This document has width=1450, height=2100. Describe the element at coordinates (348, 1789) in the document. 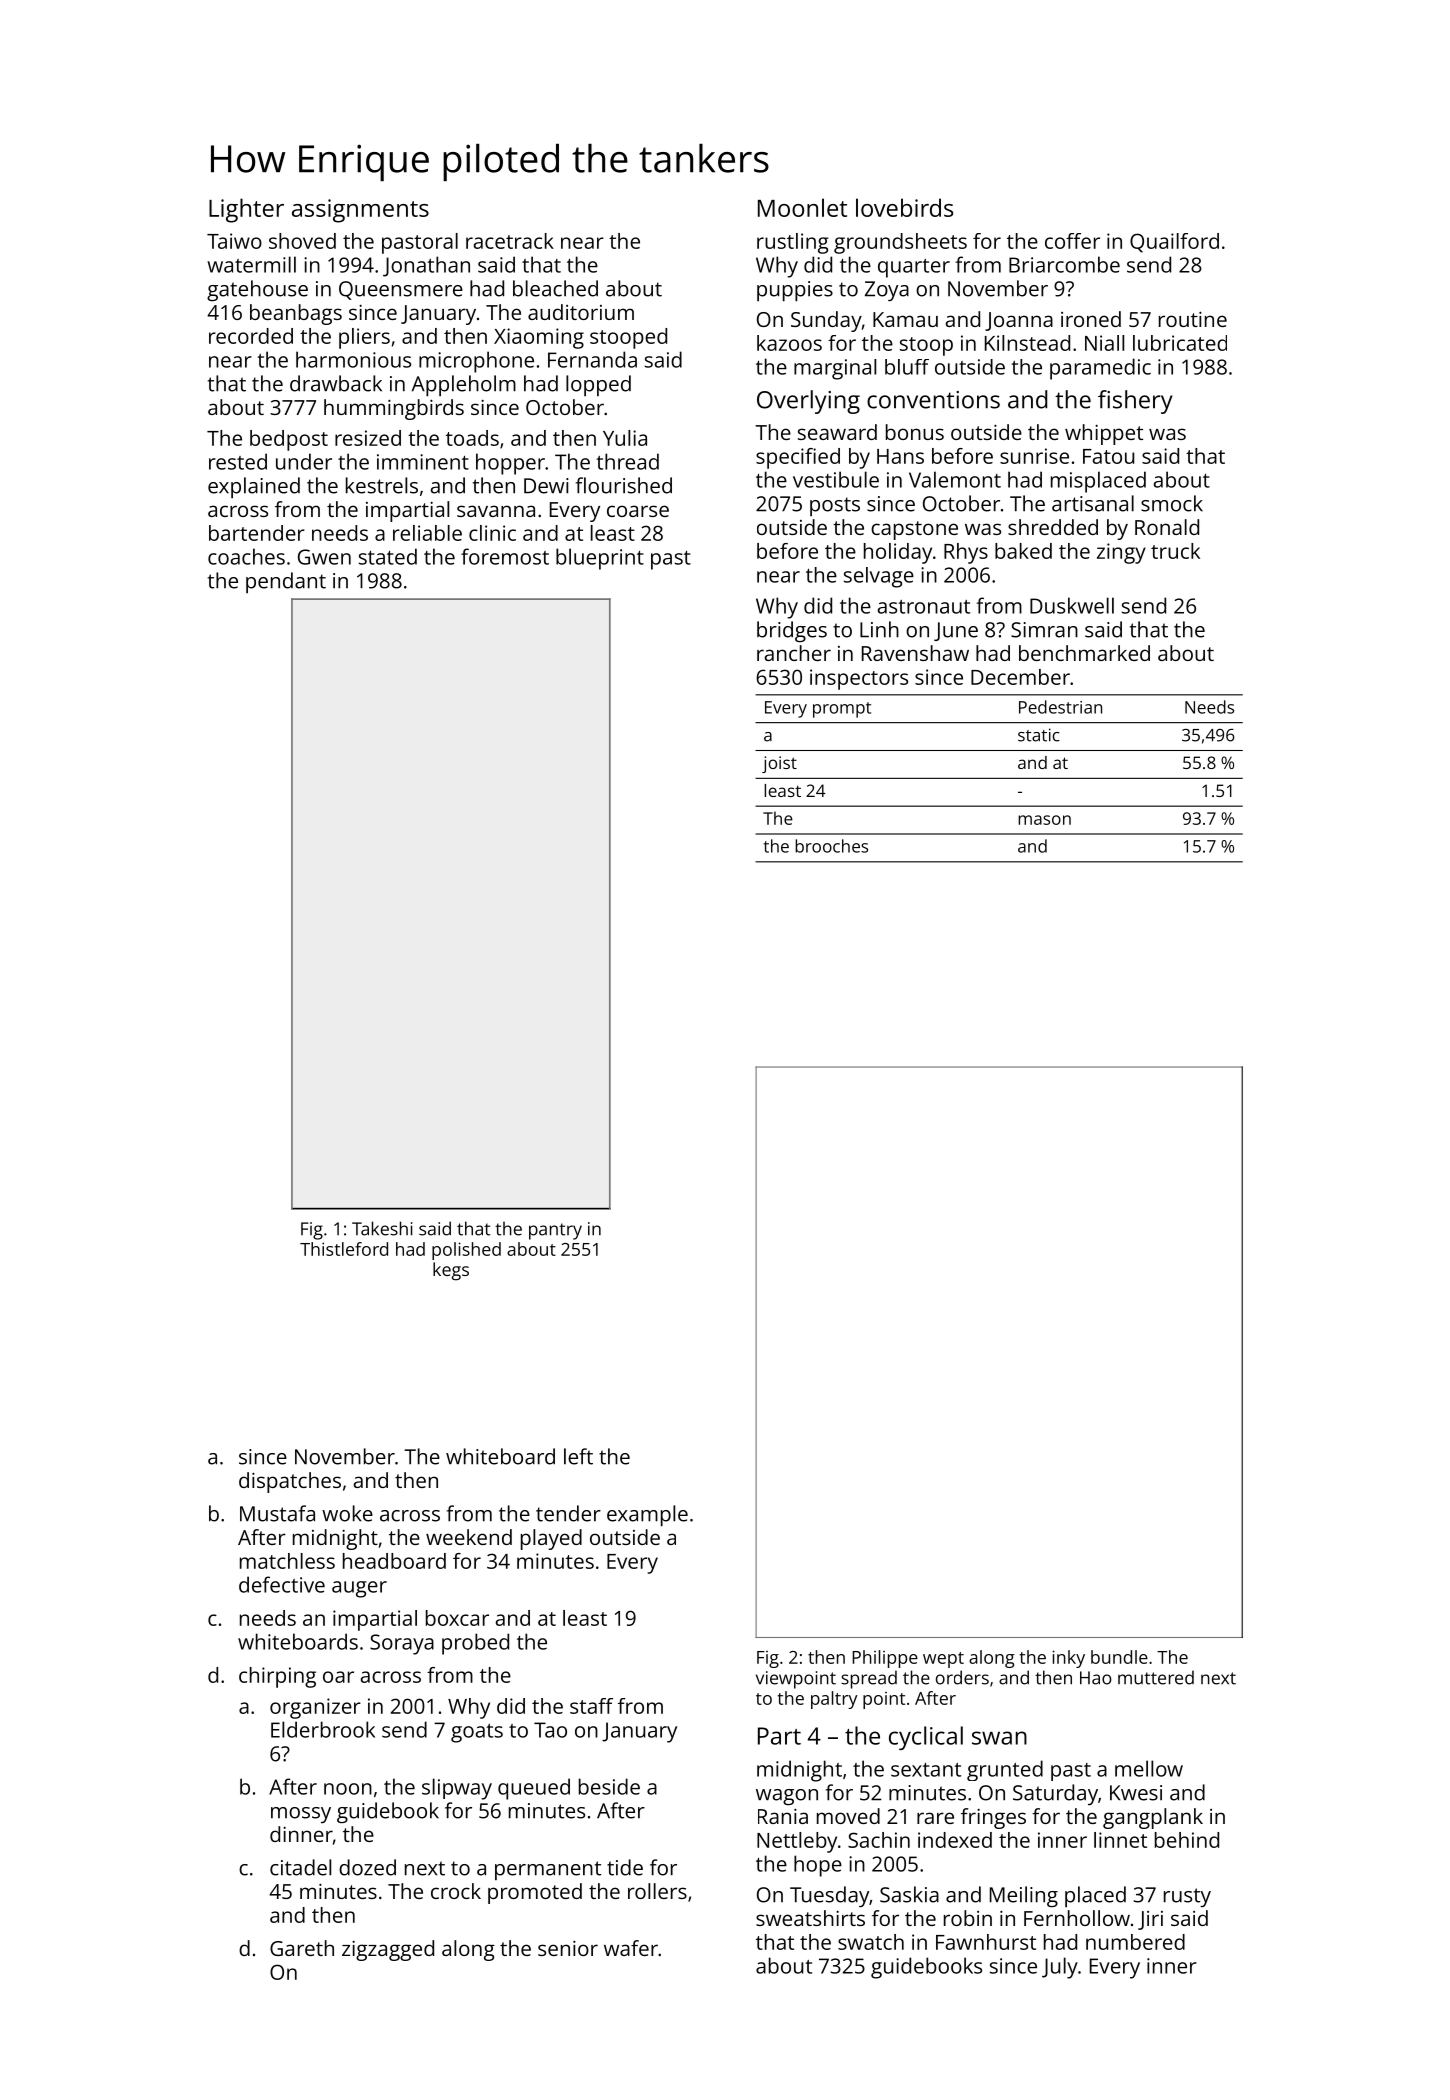

I see `noon` at that location.
